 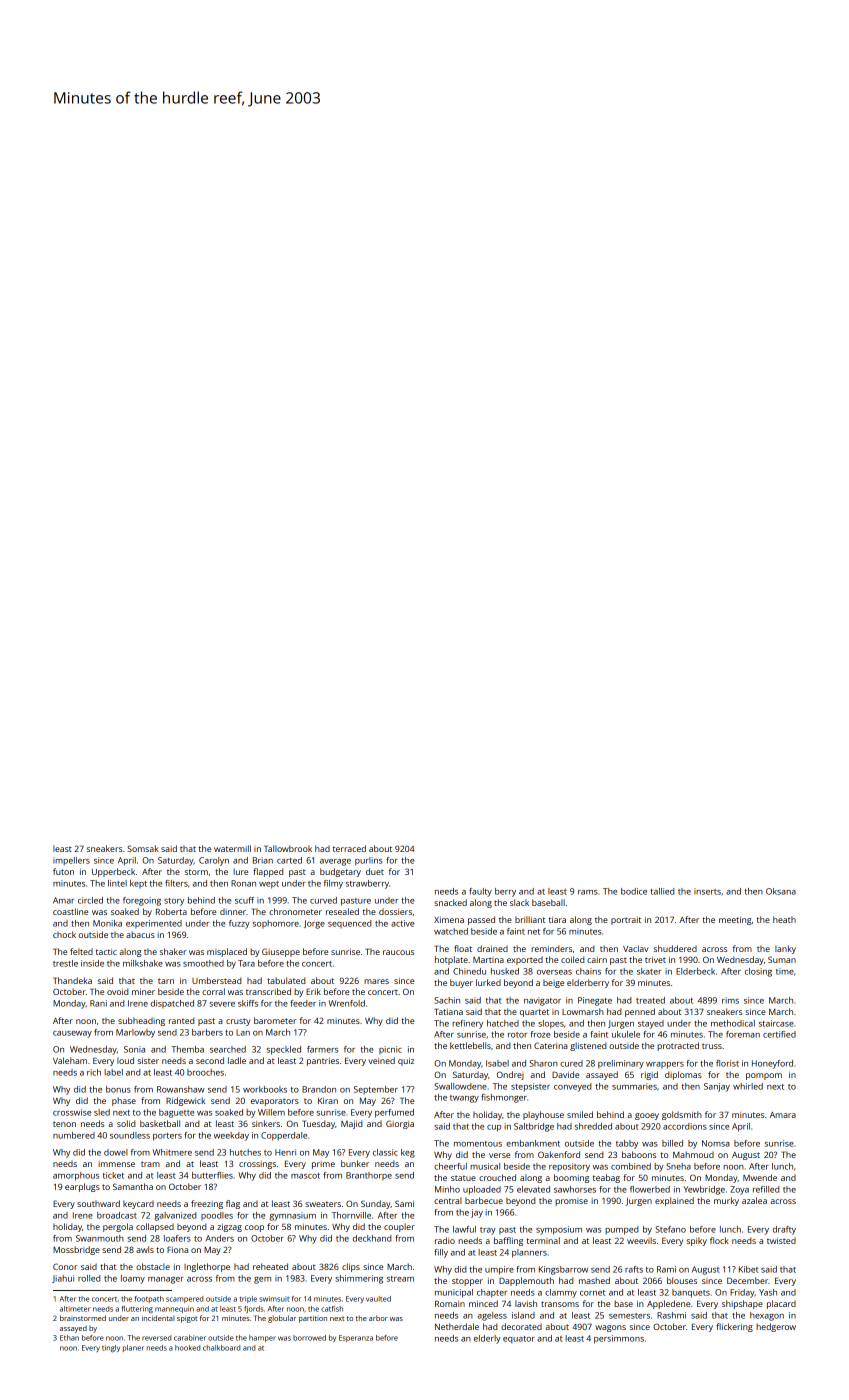 What do you see at coordinates (748, 1086) in the document?
I see `whirled` at bounding box center [748, 1086].
